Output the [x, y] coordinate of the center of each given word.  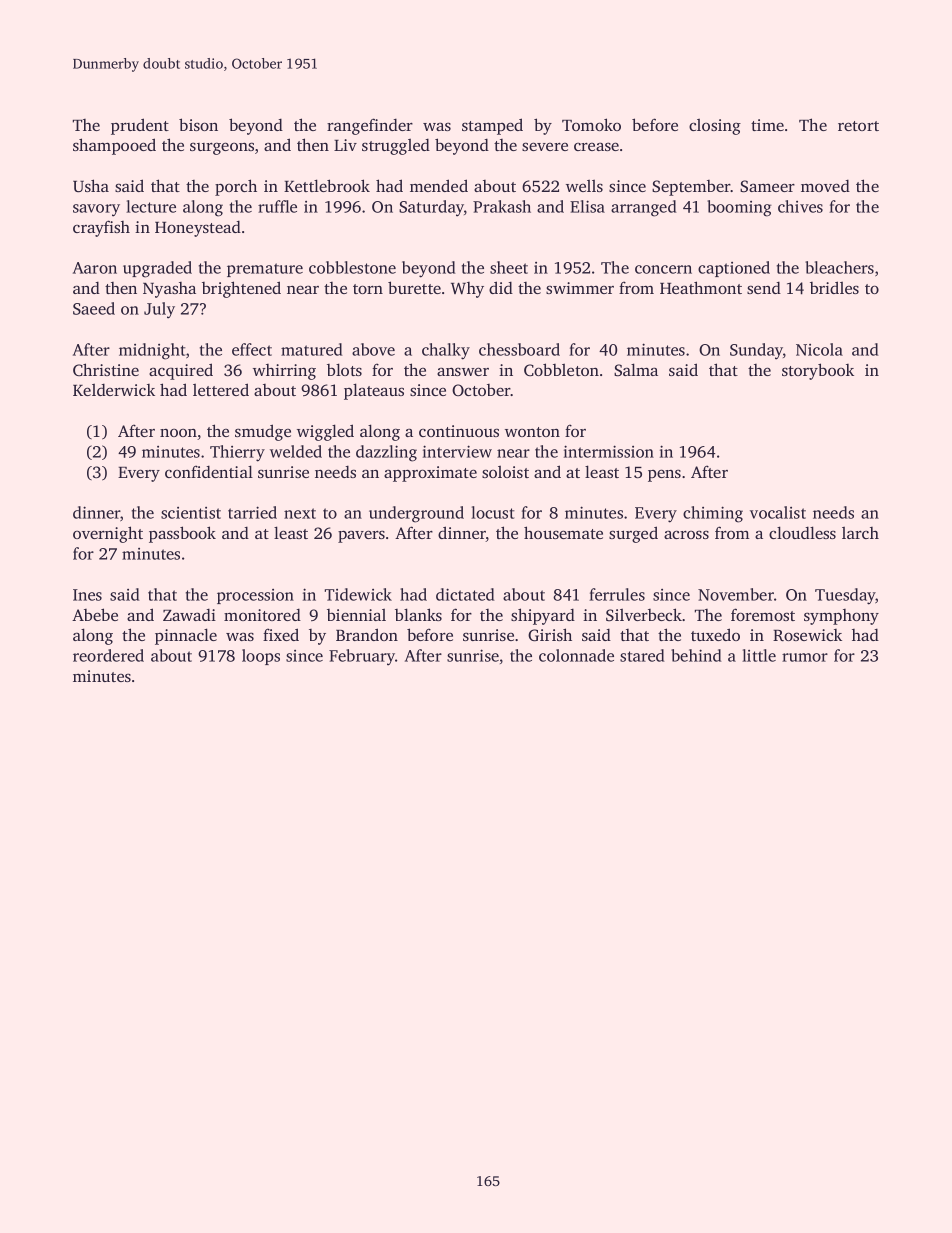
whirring [284, 372]
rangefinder [370, 126]
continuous [459, 431]
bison [198, 124]
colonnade [576, 655]
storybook [818, 371]
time [767, 125]
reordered [108, 655]
